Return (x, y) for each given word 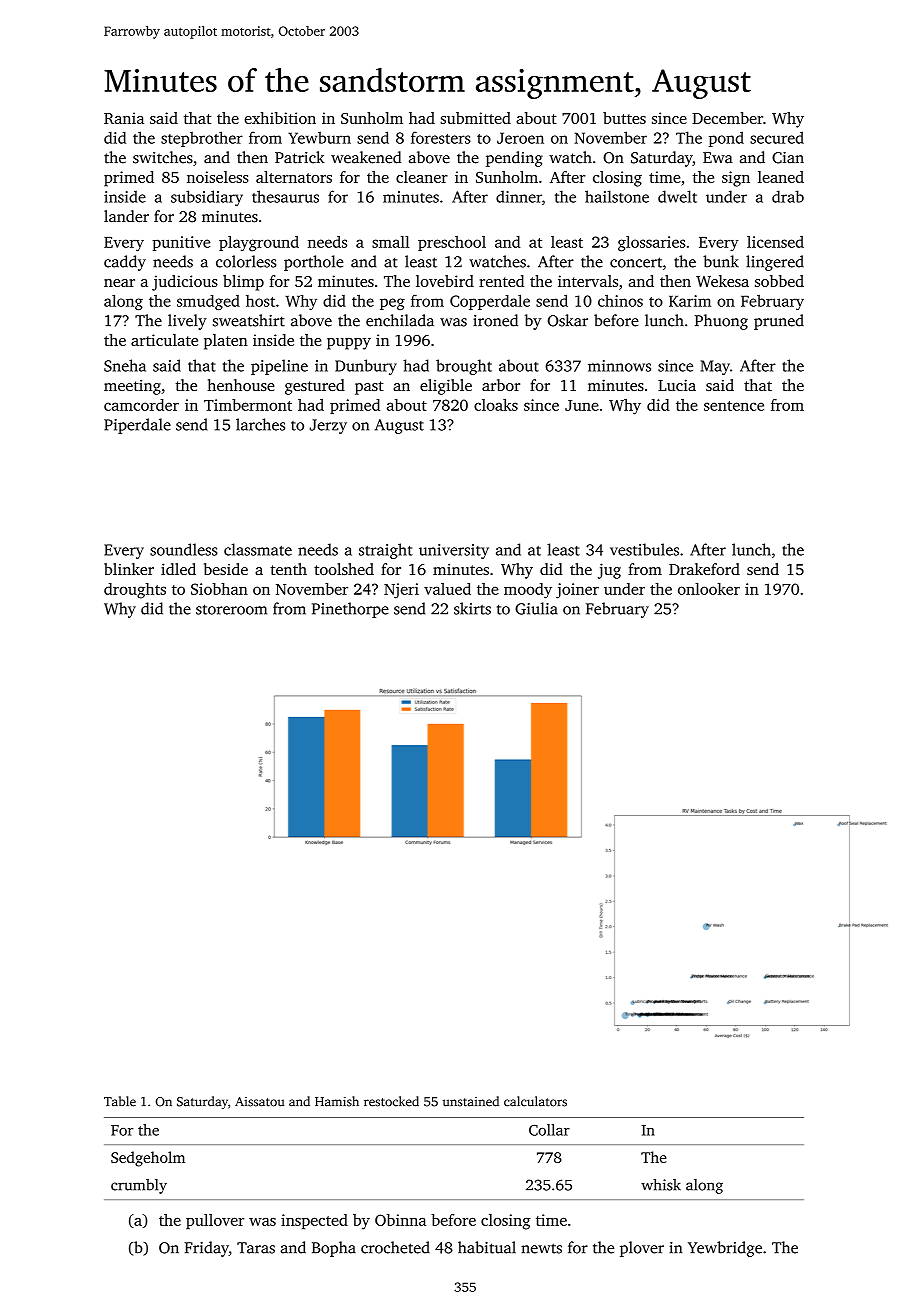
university (454, 551)
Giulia (536, 608)
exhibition (280, 118)
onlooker (709, 589)
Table (120, 1101)
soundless (184, 549)
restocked (391, 1101)
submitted (475, 118)
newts (541, 1248)
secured (777, 137)
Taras (256, 1248)
